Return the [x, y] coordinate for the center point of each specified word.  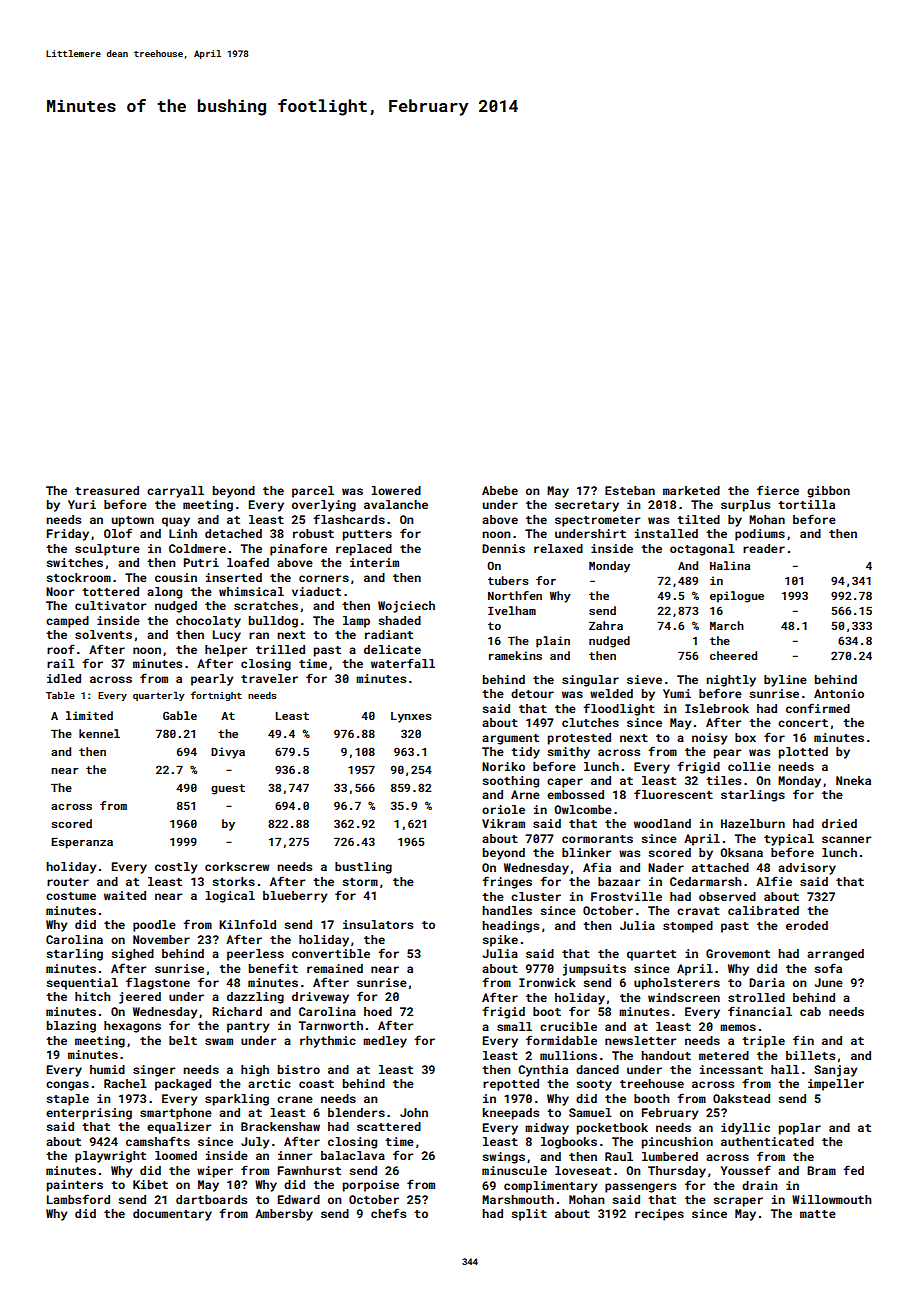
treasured [107, 490]
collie [749, 766]
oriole [503, 809]
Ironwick [547, 982]
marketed [691, 490]
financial [760, 1011]
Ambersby [284, 1215]
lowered [396, 490]
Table [60, 695]
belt [183, 1040]
